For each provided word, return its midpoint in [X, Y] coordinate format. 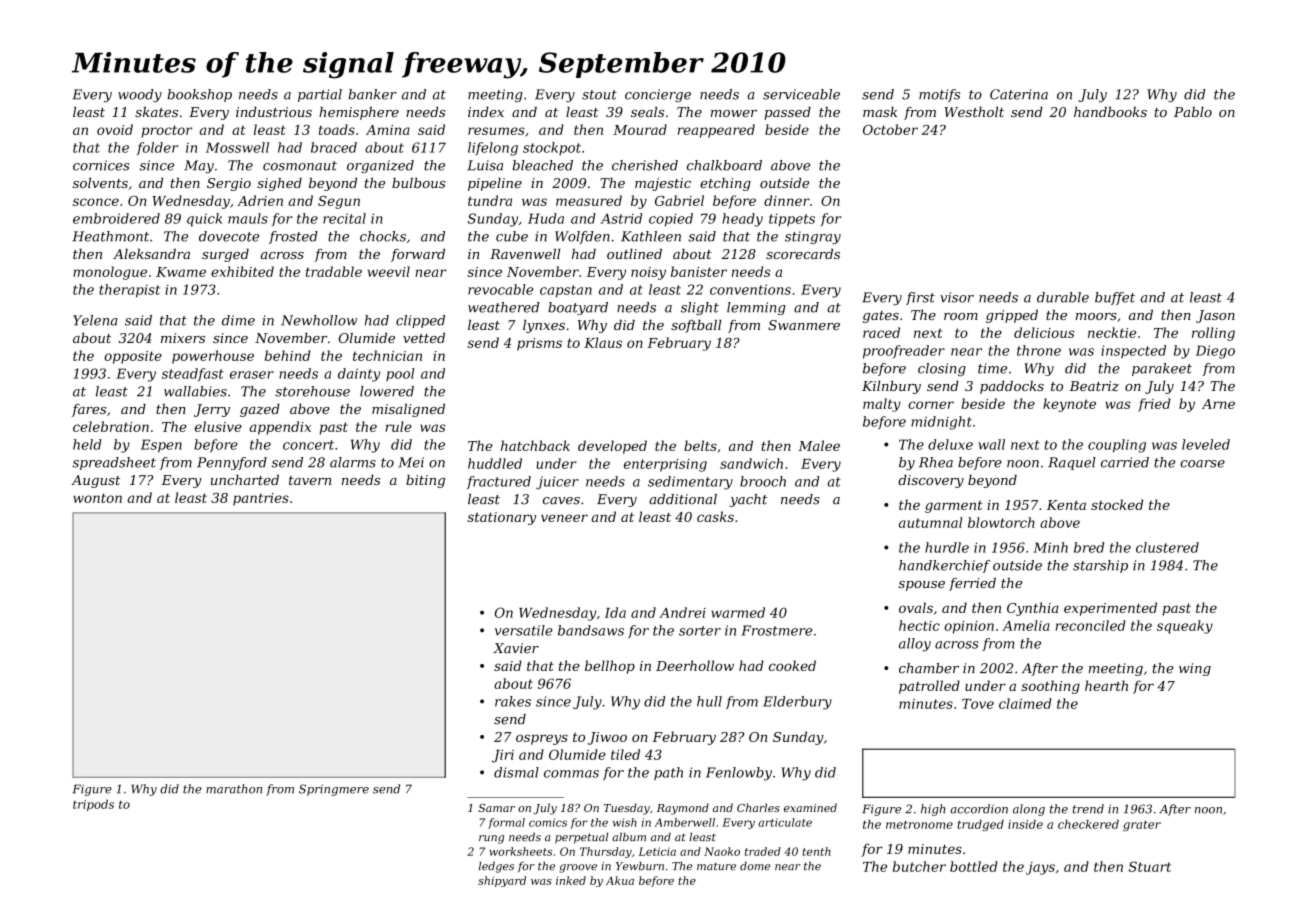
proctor [167, 131]
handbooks [1110, 112]
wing [1195, 669]
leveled [1206, 444]
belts [700, 445]
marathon [234, 789]
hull [709, 701]
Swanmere [804, 325]
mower [734, 113]
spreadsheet [114, 463]
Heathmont [110, 236]
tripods [93, 805]
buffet [1115, 298]
